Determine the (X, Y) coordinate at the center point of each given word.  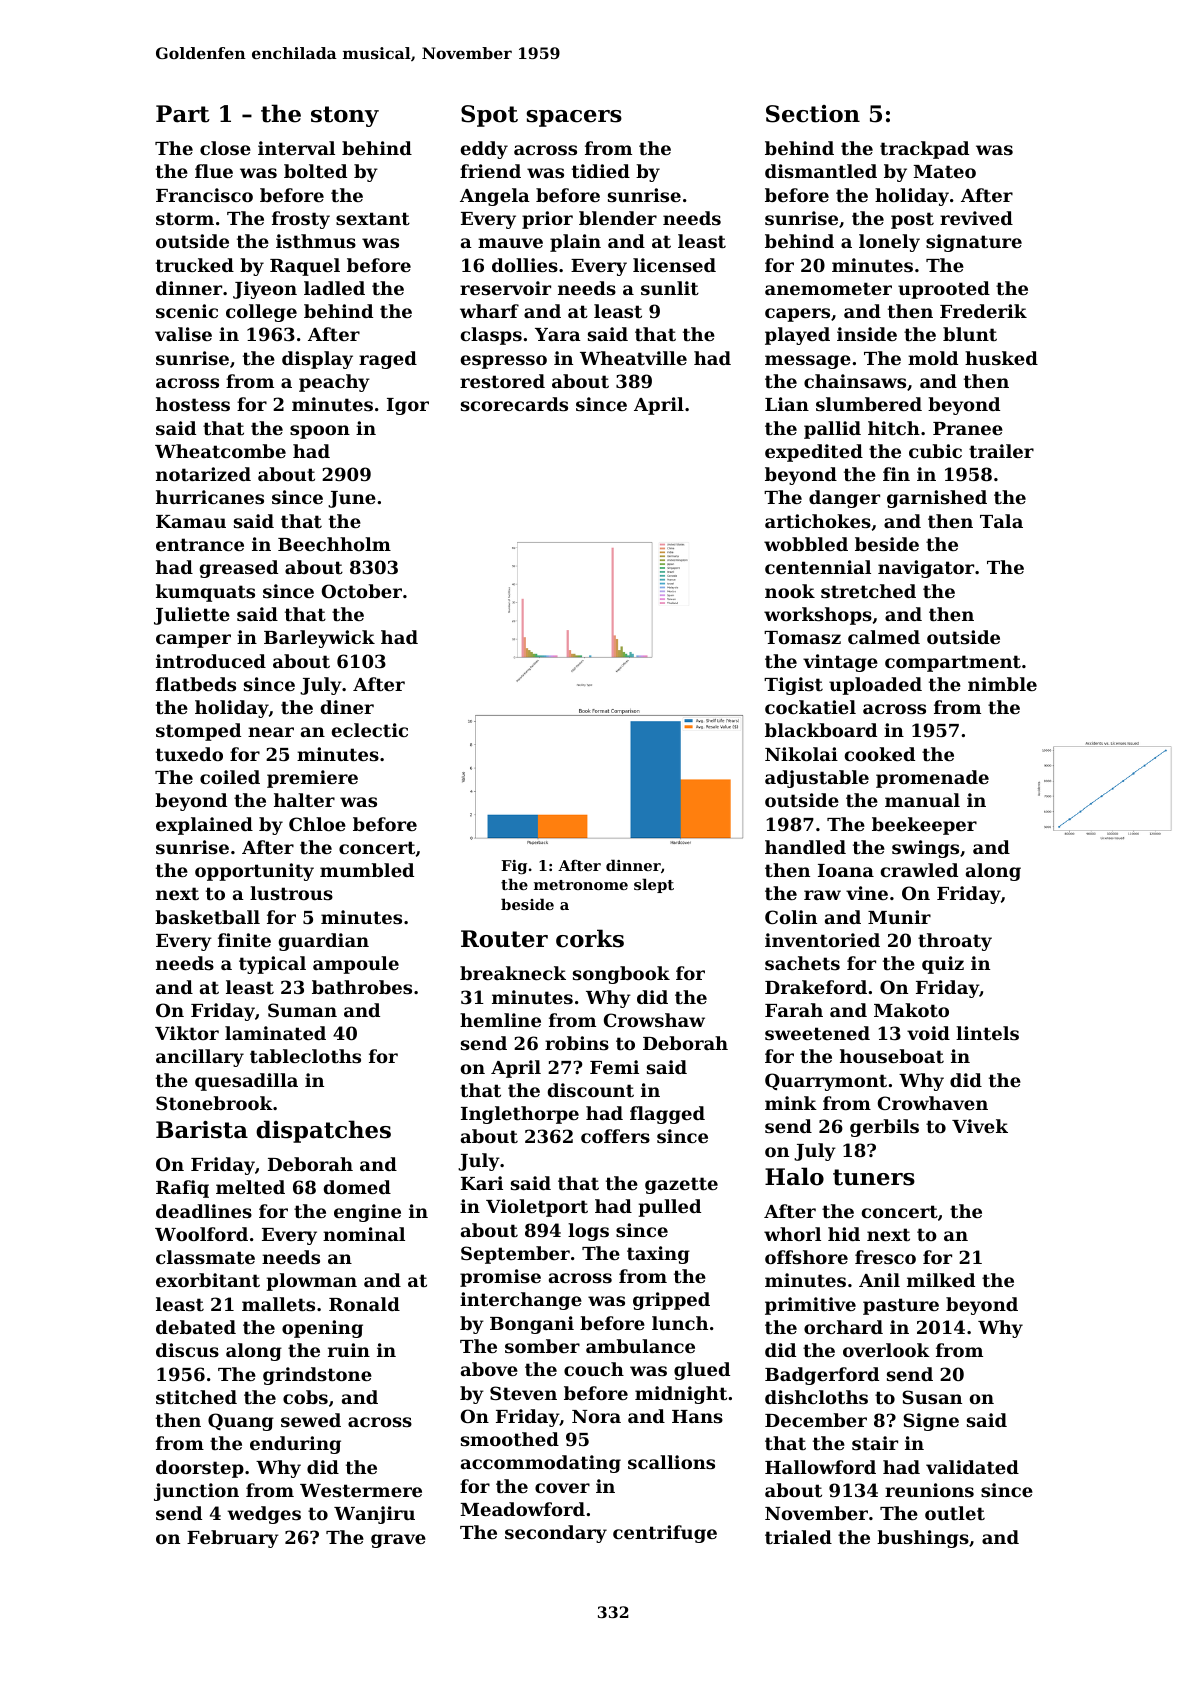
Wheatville (633, 358)
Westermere (361, 1490)
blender (618, 218)
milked (941, 1280)
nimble (1002, 684)
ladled (334, 288)
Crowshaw (654, 1020)
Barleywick (319, 639)
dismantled (821, 171)
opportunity (254, 872)
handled (805, 847)
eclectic (370, 730)
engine (367, 1213)
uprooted (944, 290)
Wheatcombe (220, 451)
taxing (658, 1255)
